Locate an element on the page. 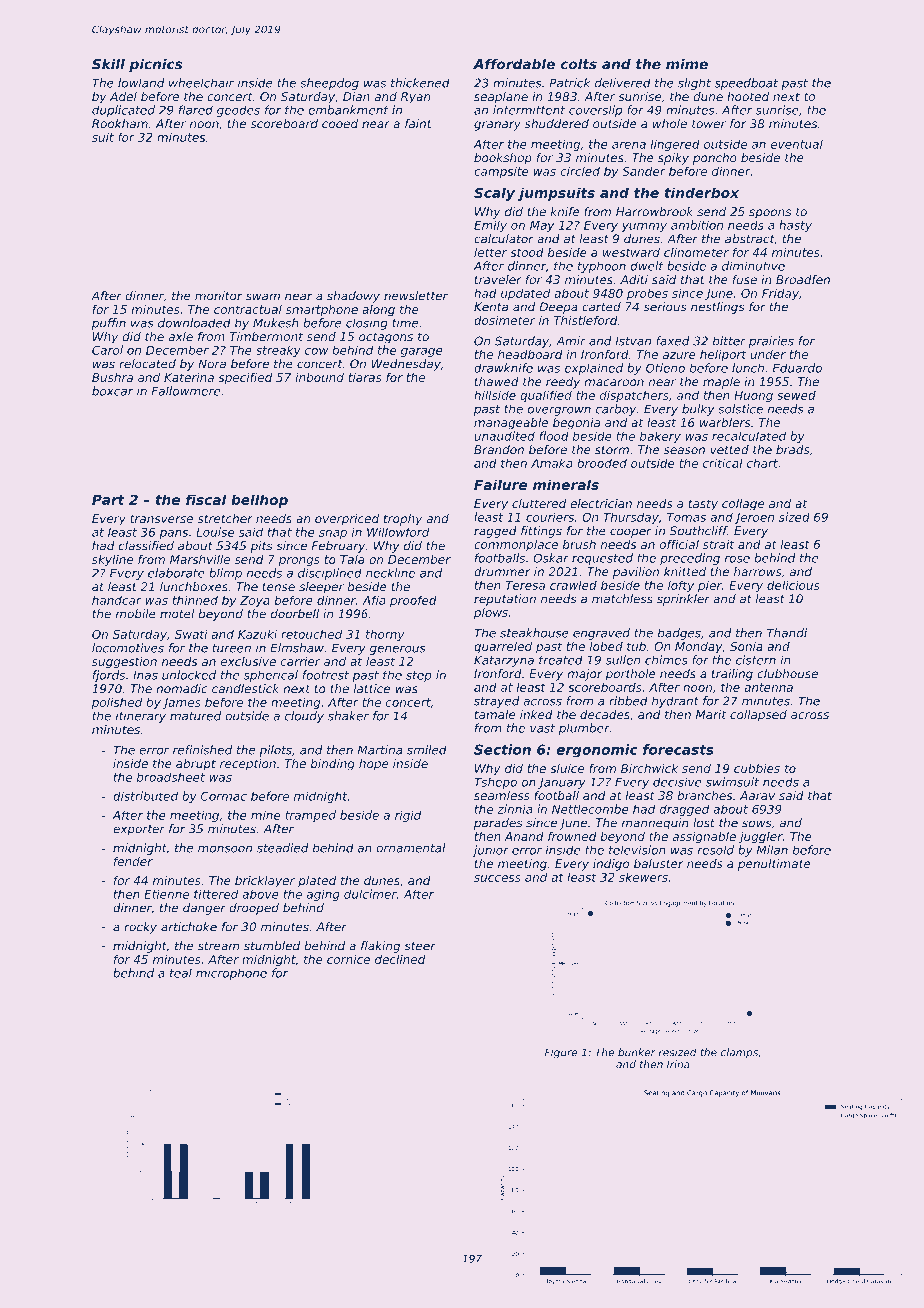 The height and width of the image is (1308, 924). cornice is located at coordinates (348, 959).
